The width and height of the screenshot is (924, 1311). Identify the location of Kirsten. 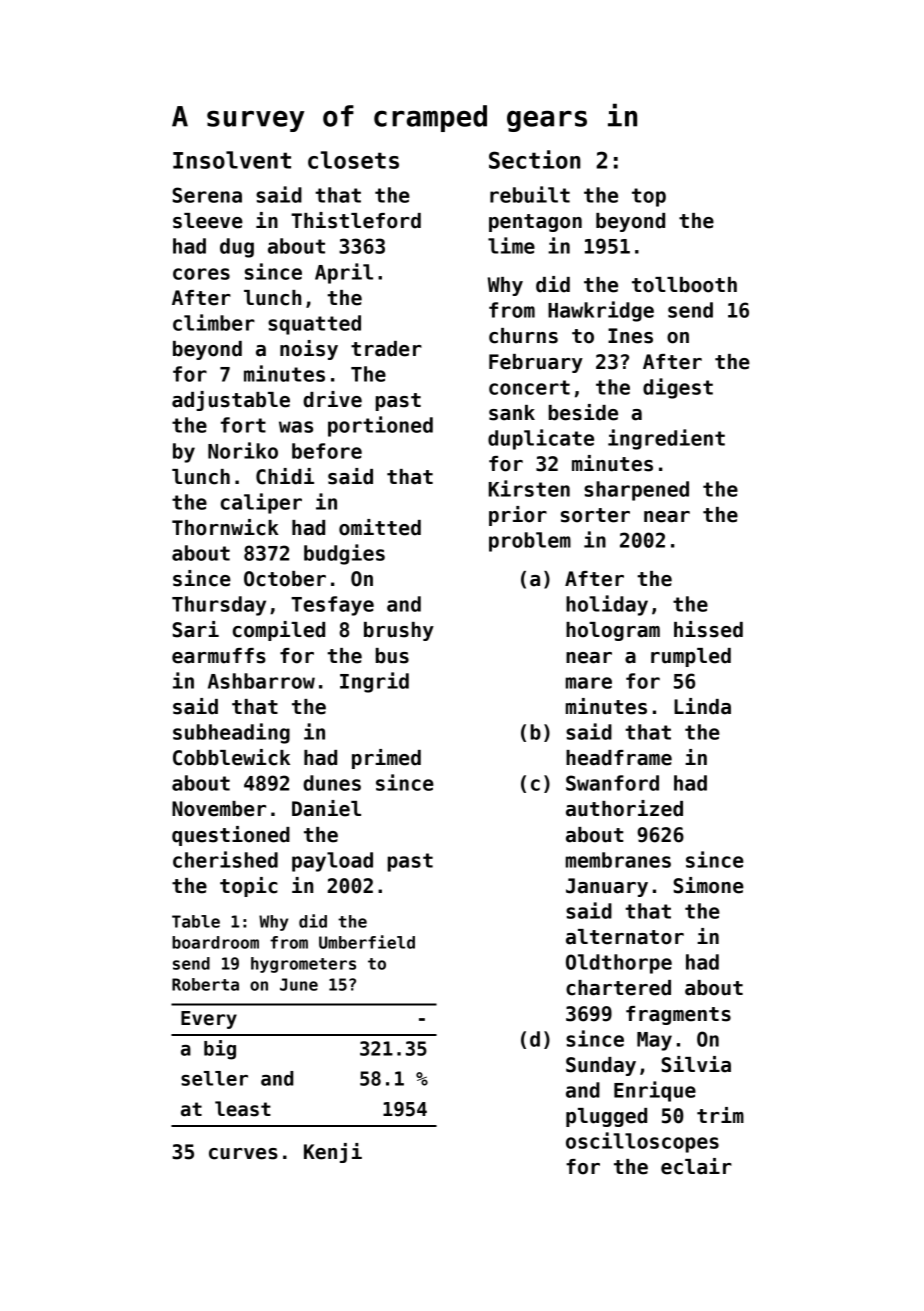
(529, 488).
